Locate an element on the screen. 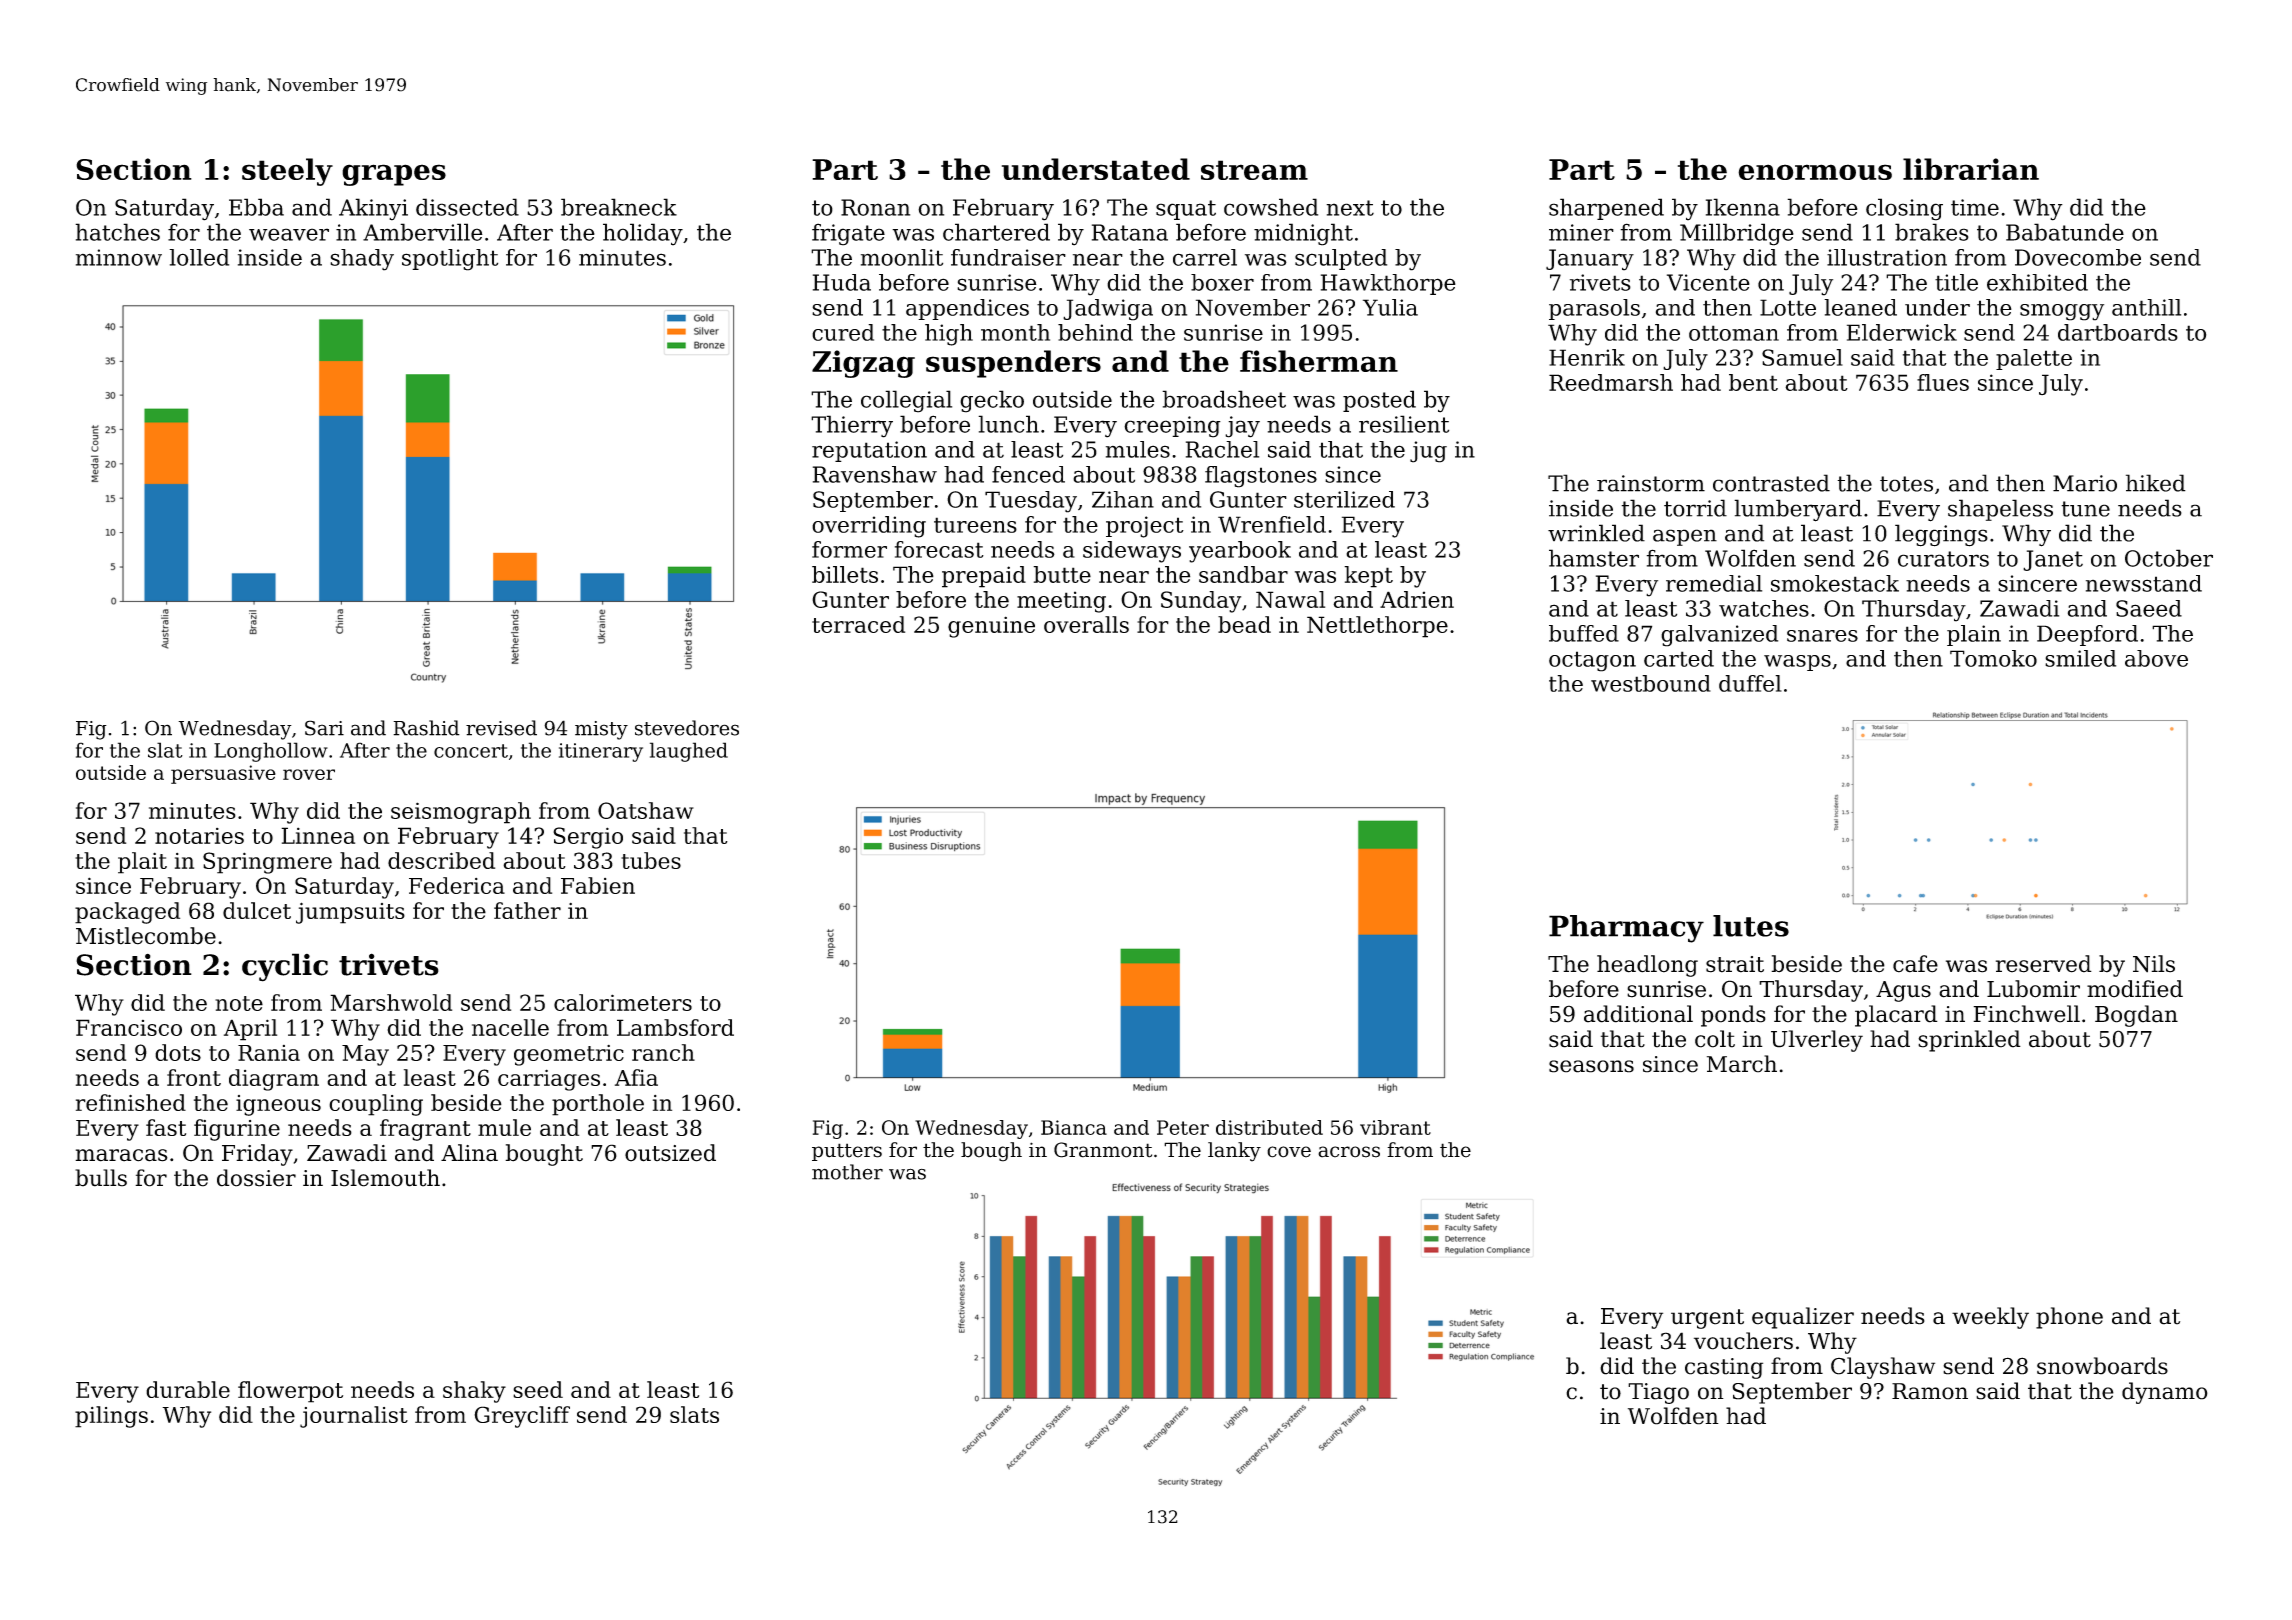 The width and height of the screenshot is (2292, 1620). Peter is located at coordinates (1183, 1127).
